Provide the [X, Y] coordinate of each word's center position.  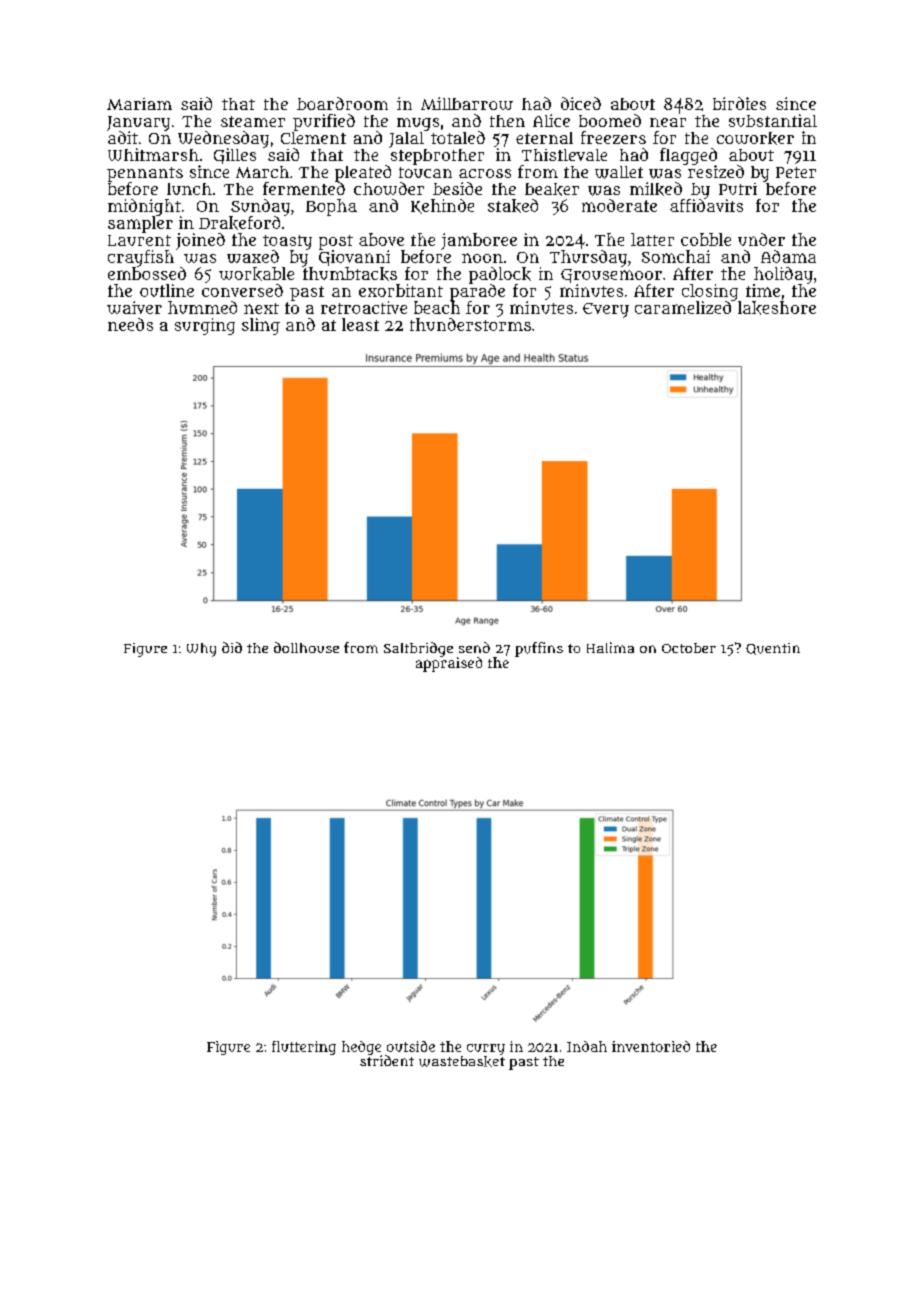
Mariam [139, 104]
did [232, 647]
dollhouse [306, 647]
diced [581, 103]
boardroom [342, 103]
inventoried [651, 1046]
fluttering [304, 1048]
